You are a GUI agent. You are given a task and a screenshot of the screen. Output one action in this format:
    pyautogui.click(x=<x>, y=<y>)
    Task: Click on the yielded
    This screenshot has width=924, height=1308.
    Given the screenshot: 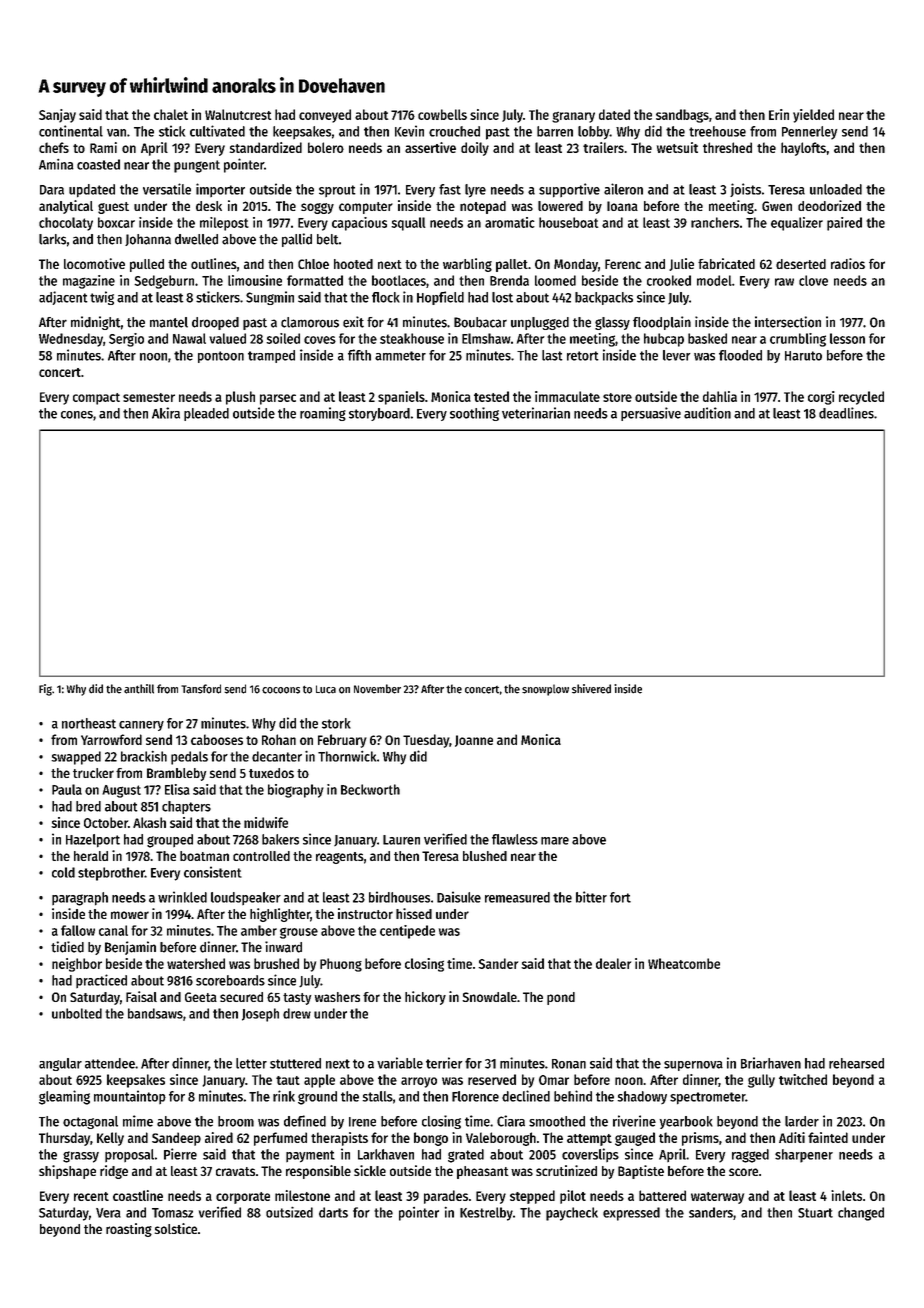 What is the action you would take?
    pyautogui.click(x=813, y=116)
